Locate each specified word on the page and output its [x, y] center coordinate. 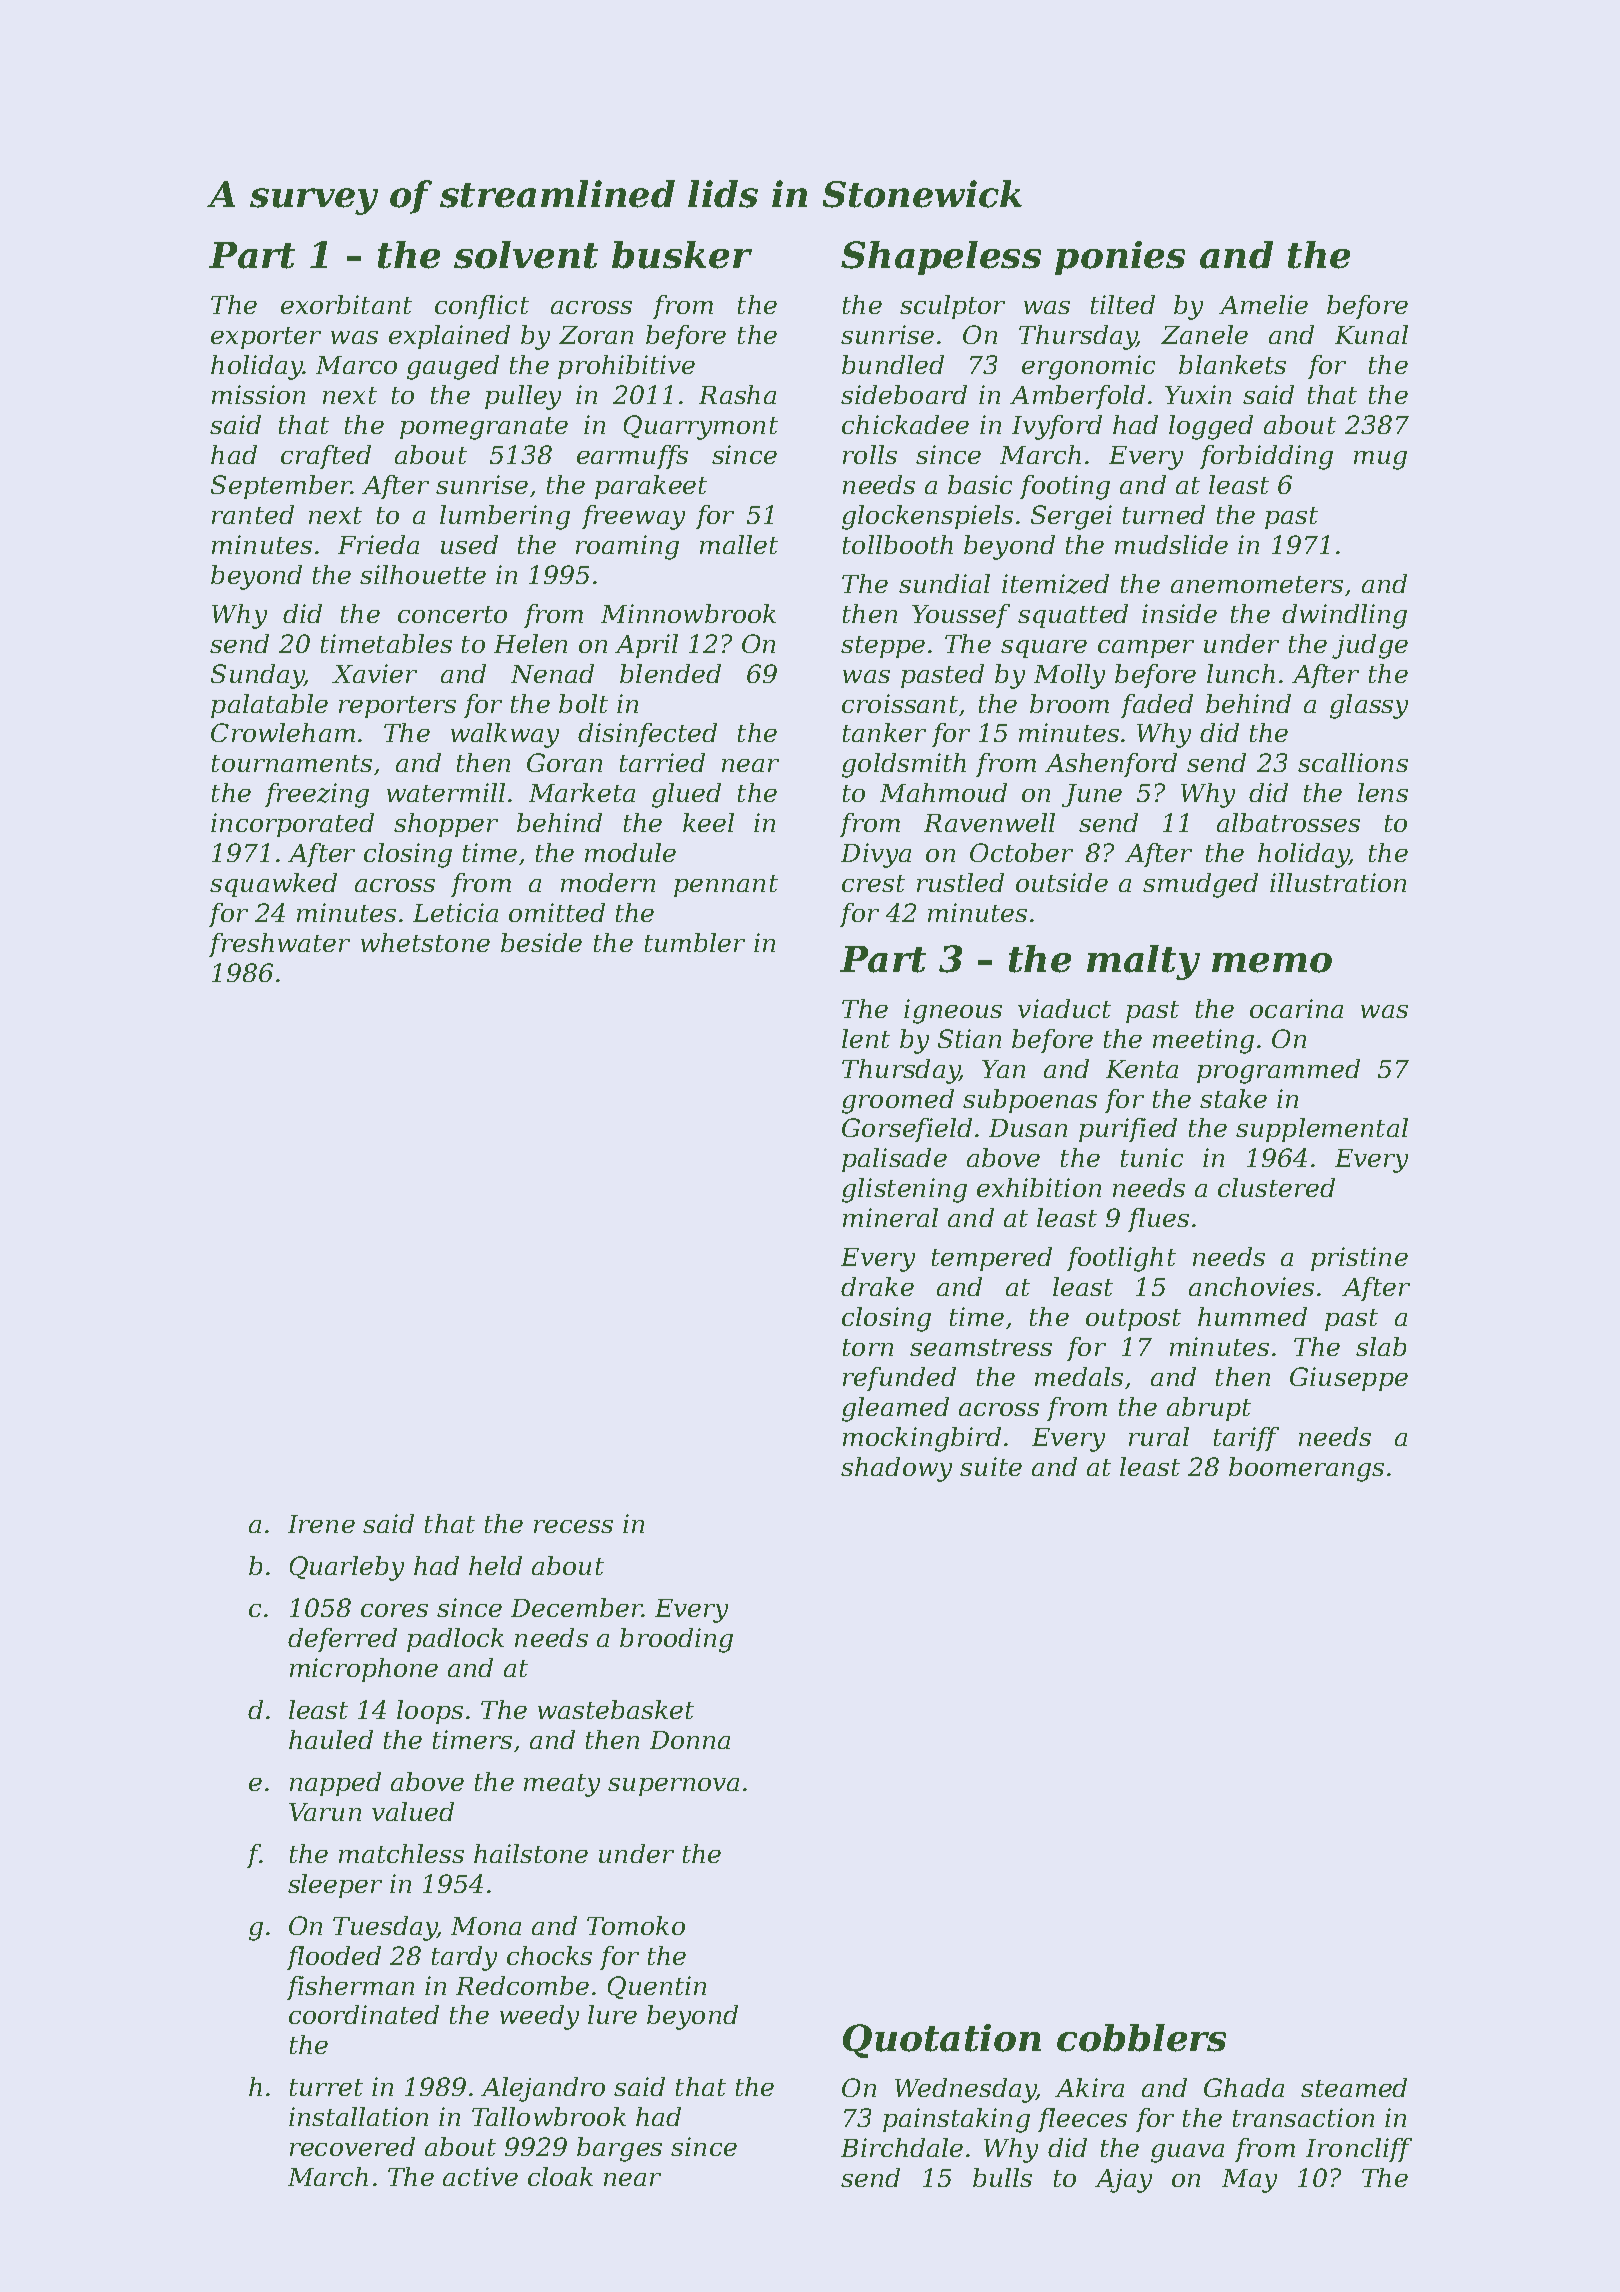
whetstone [425, 942]
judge [1370, 646]
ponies [1120, 258]
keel [708, 822]
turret [326, 2087]
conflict [482, 307]
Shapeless [941, 258]
